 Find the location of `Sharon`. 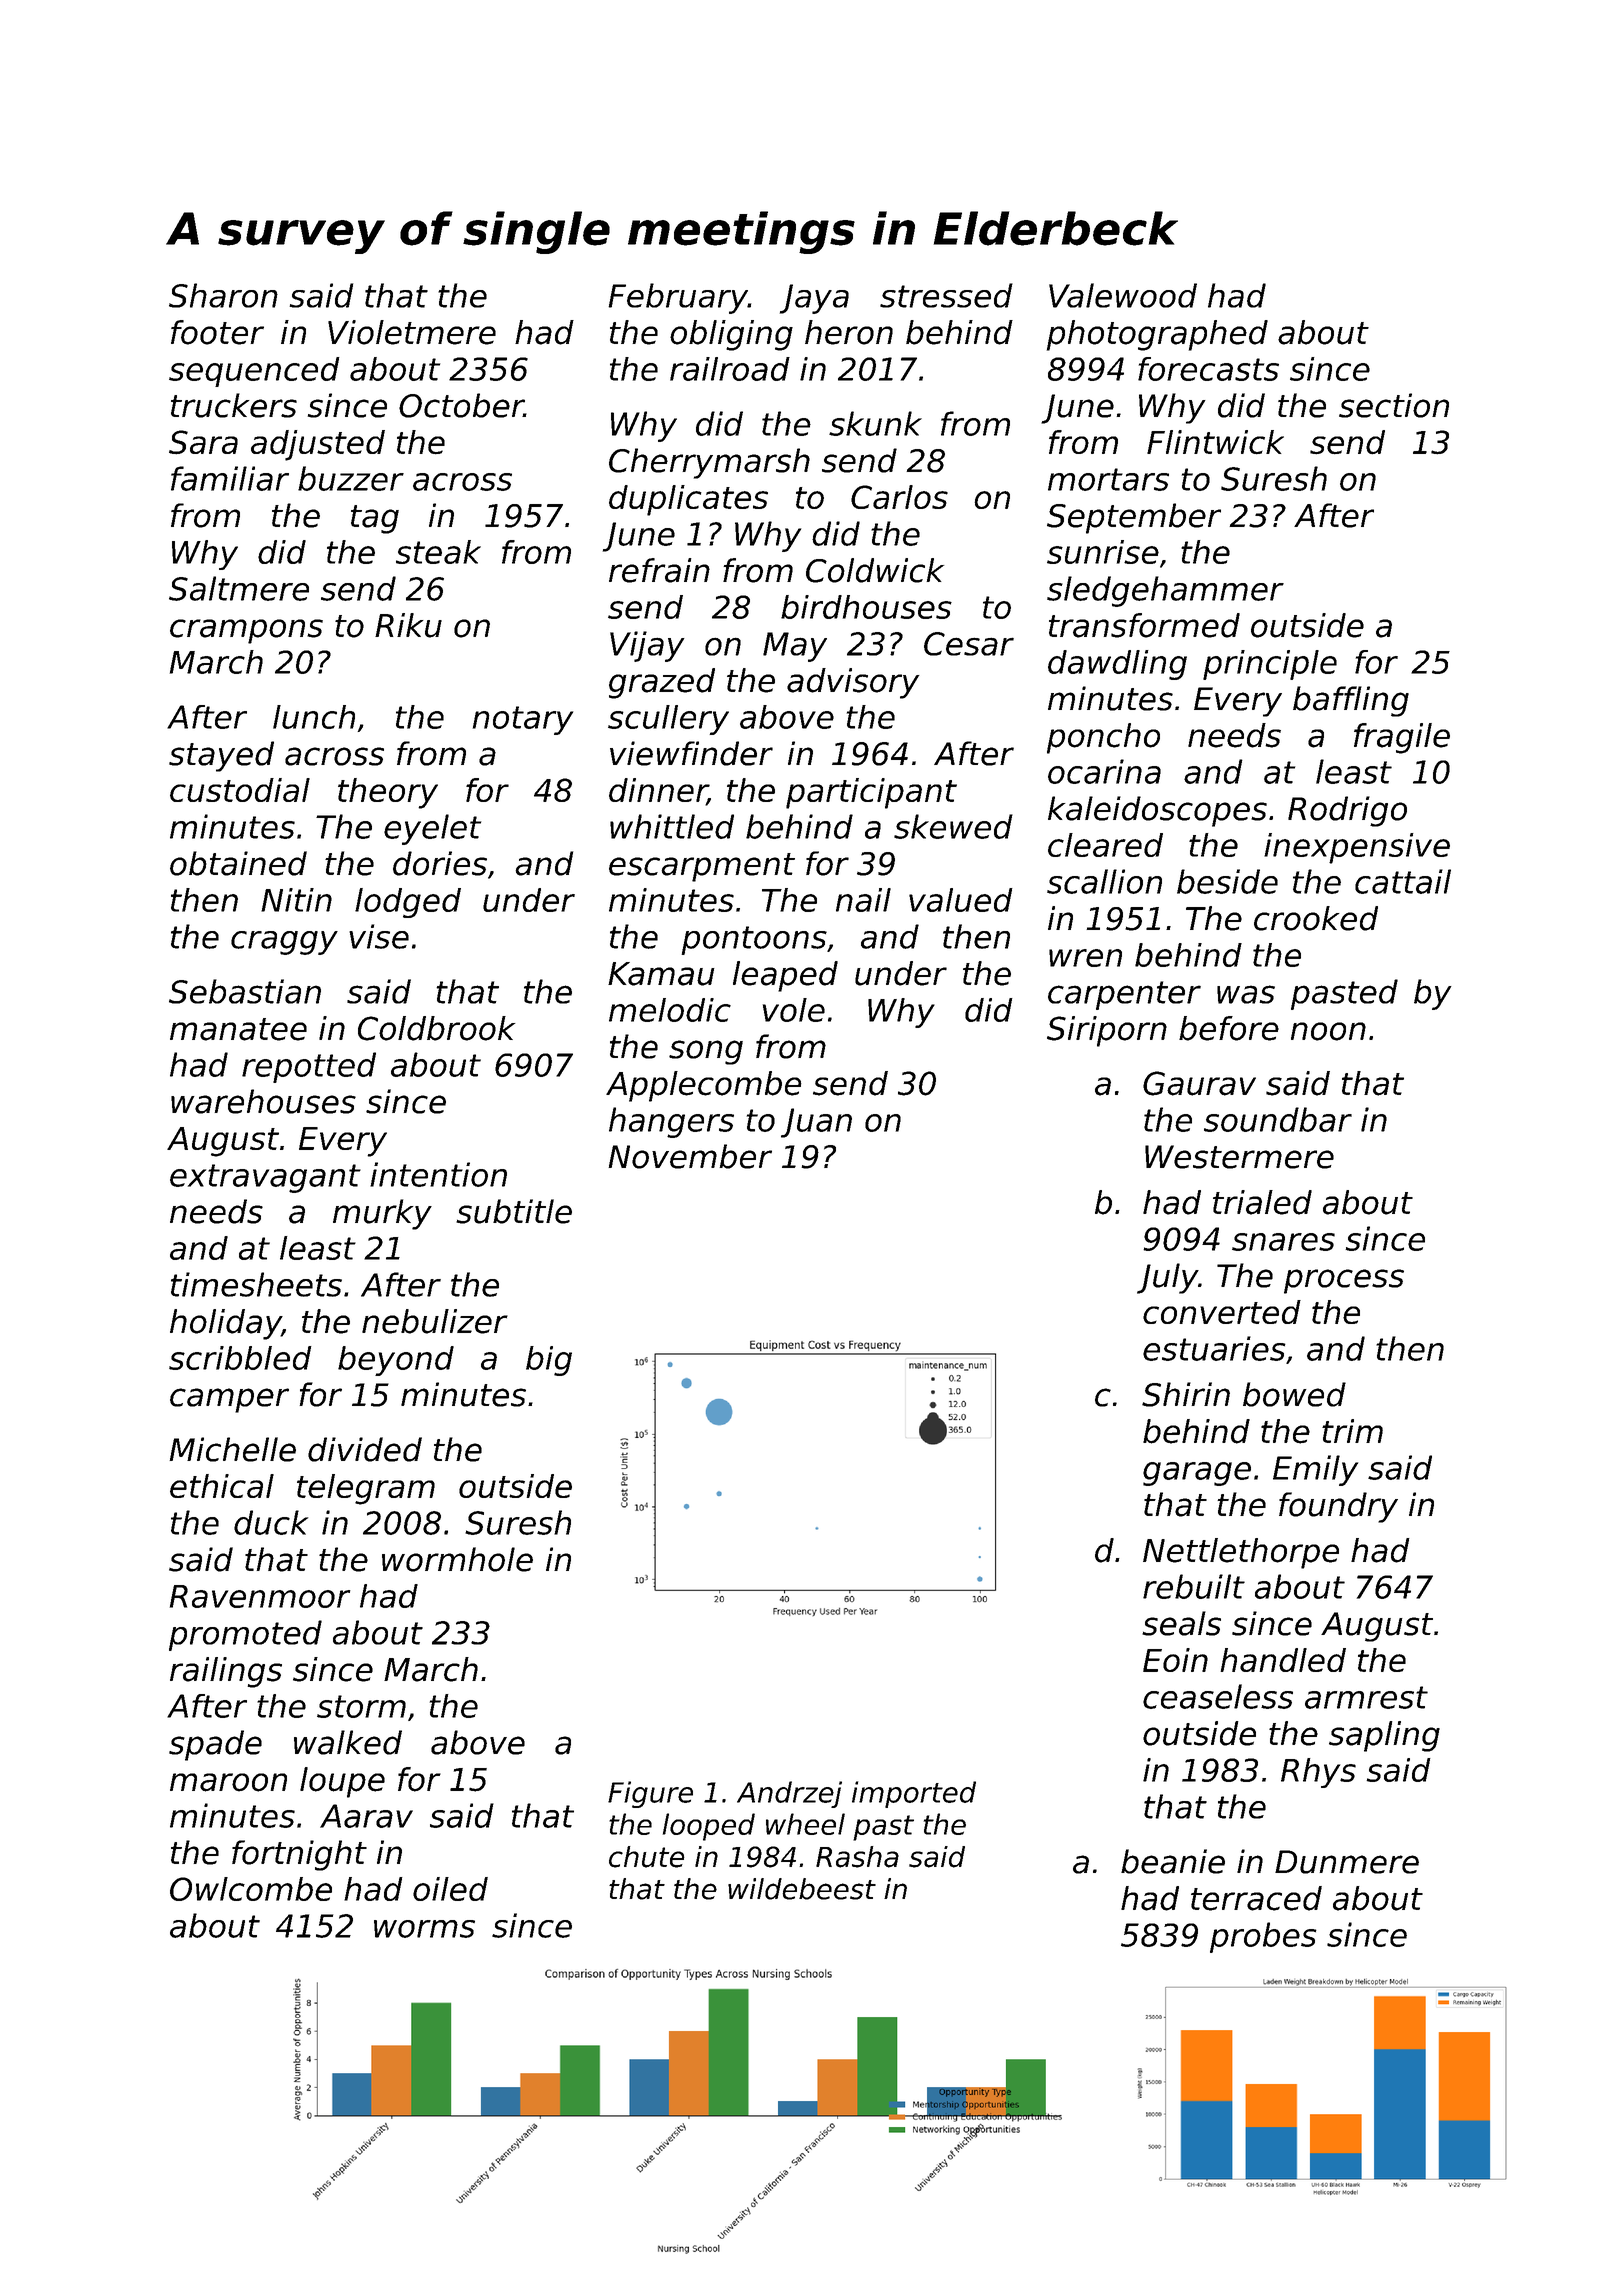

Sharon is located at coordinates (223, 295).
